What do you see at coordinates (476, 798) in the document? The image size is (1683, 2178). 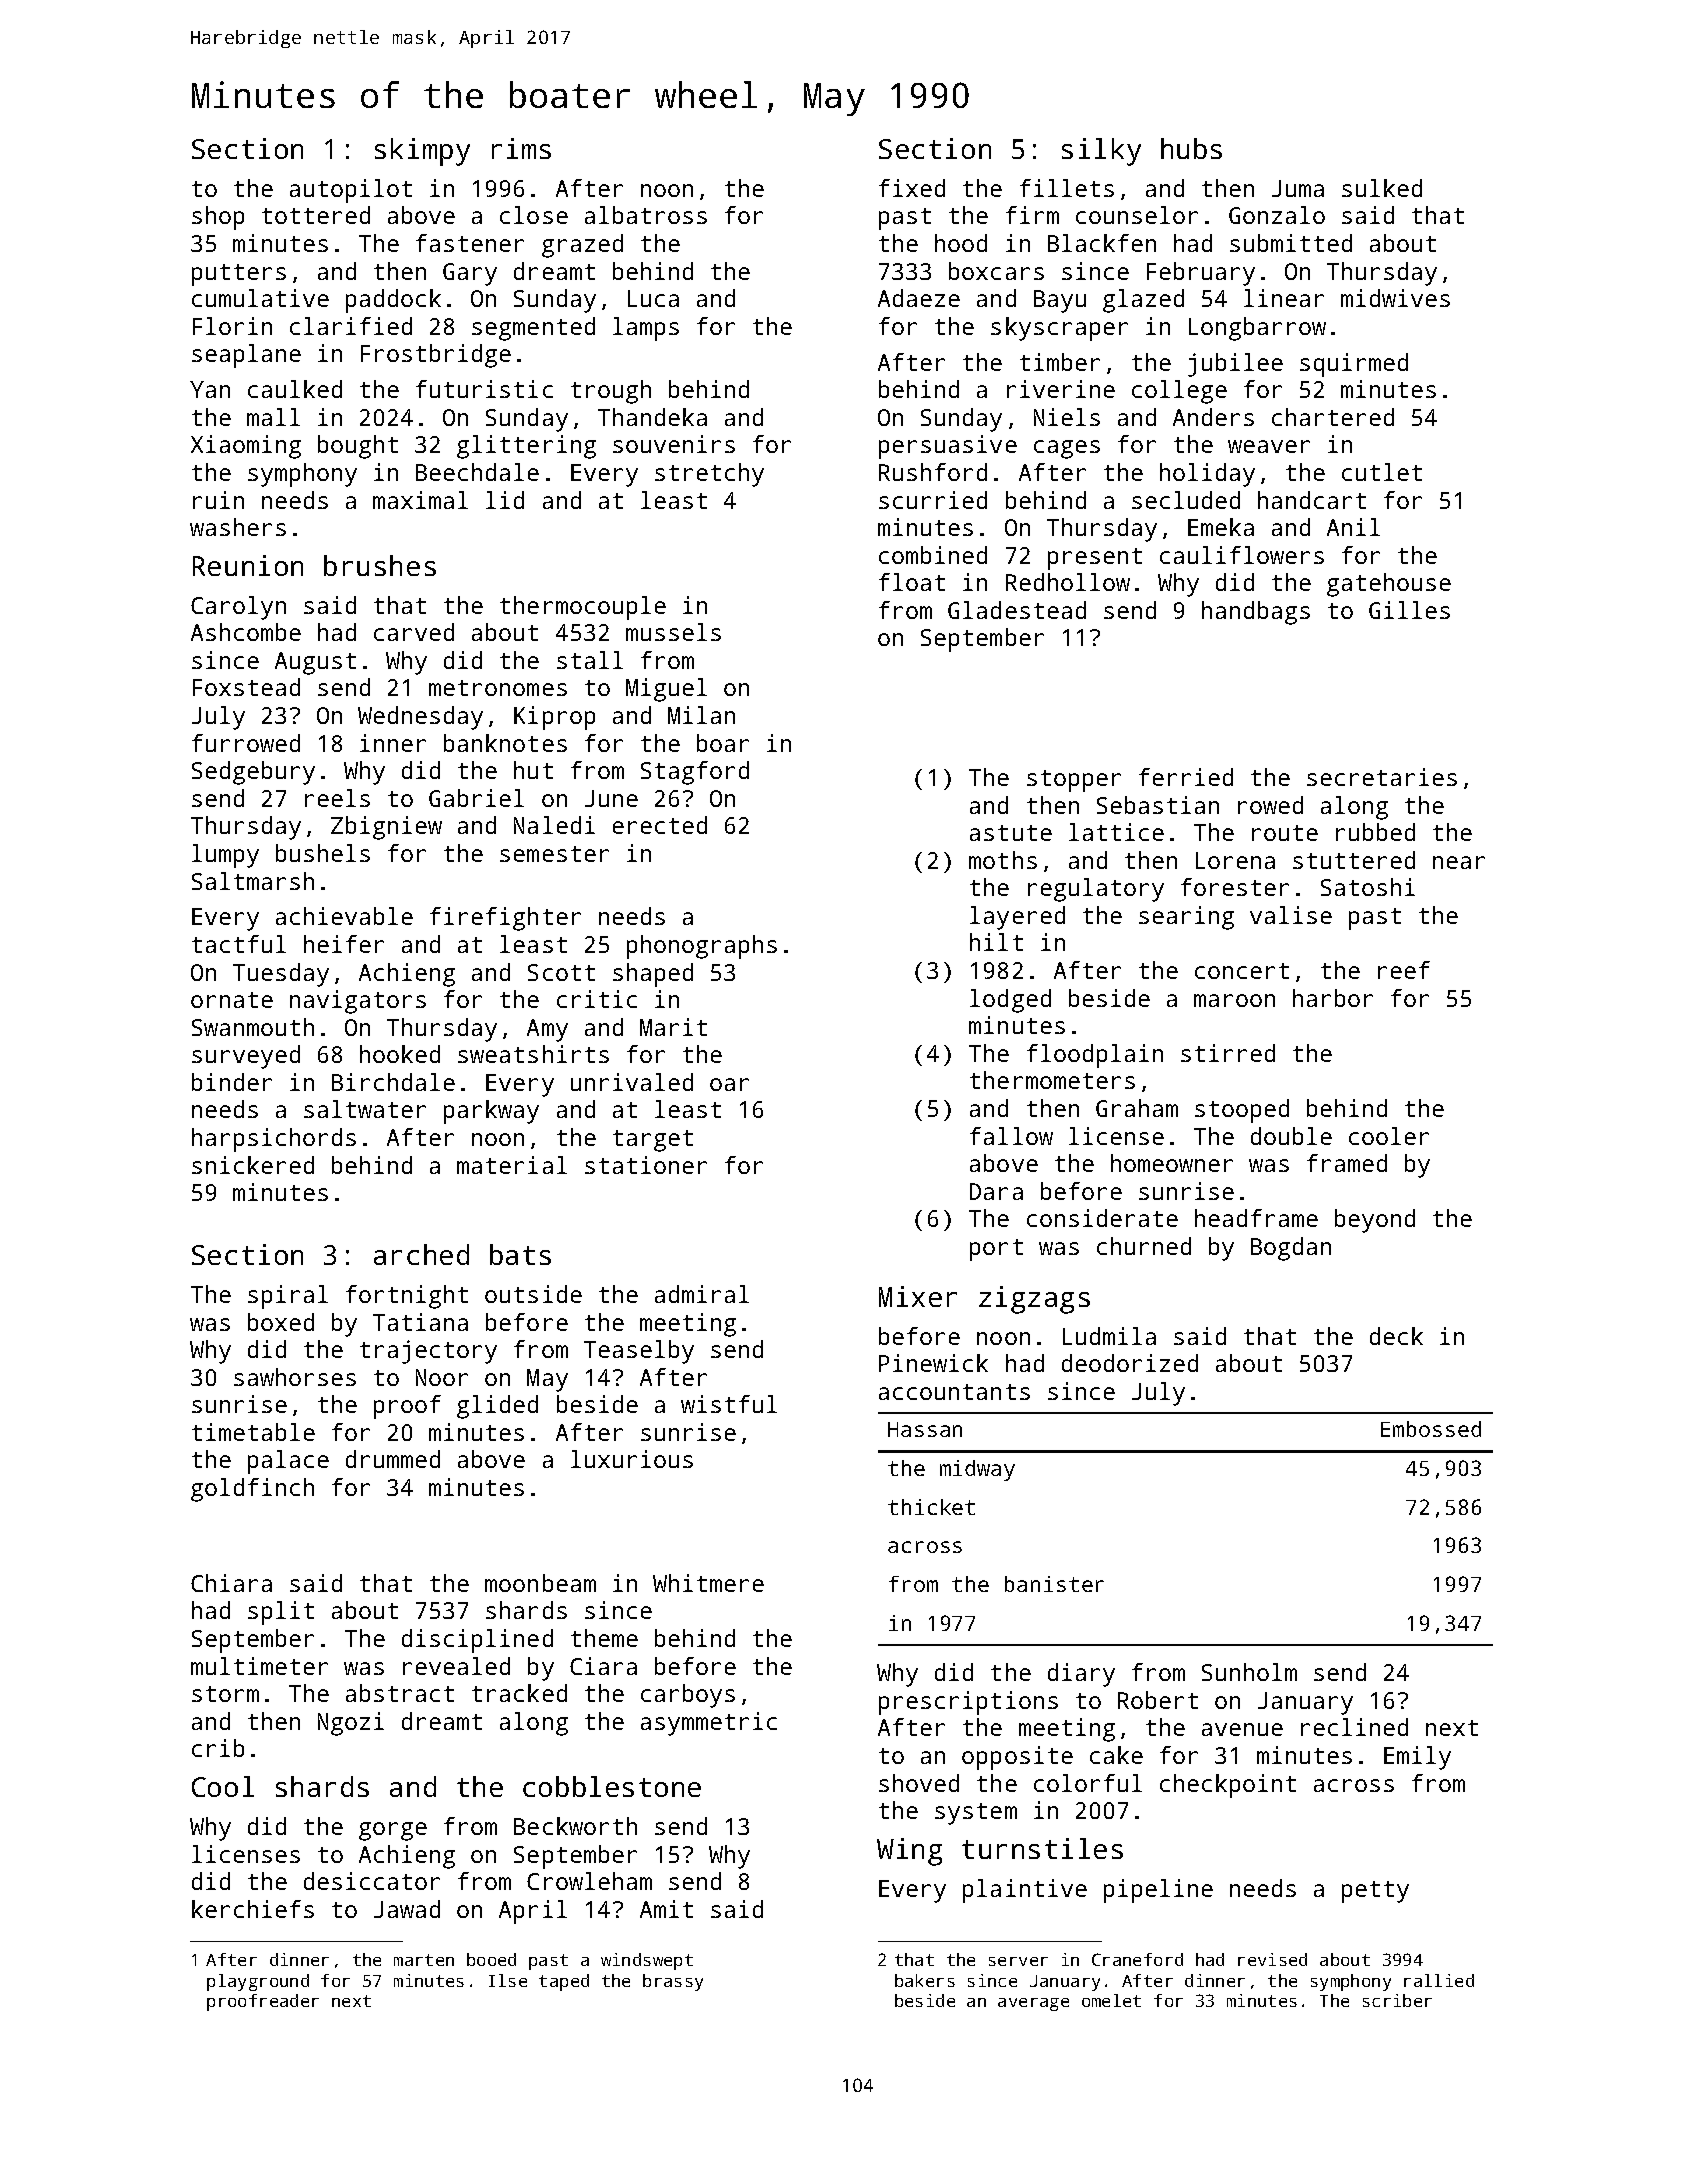 I see `Gabriel` at bounding box center [476, 798].
